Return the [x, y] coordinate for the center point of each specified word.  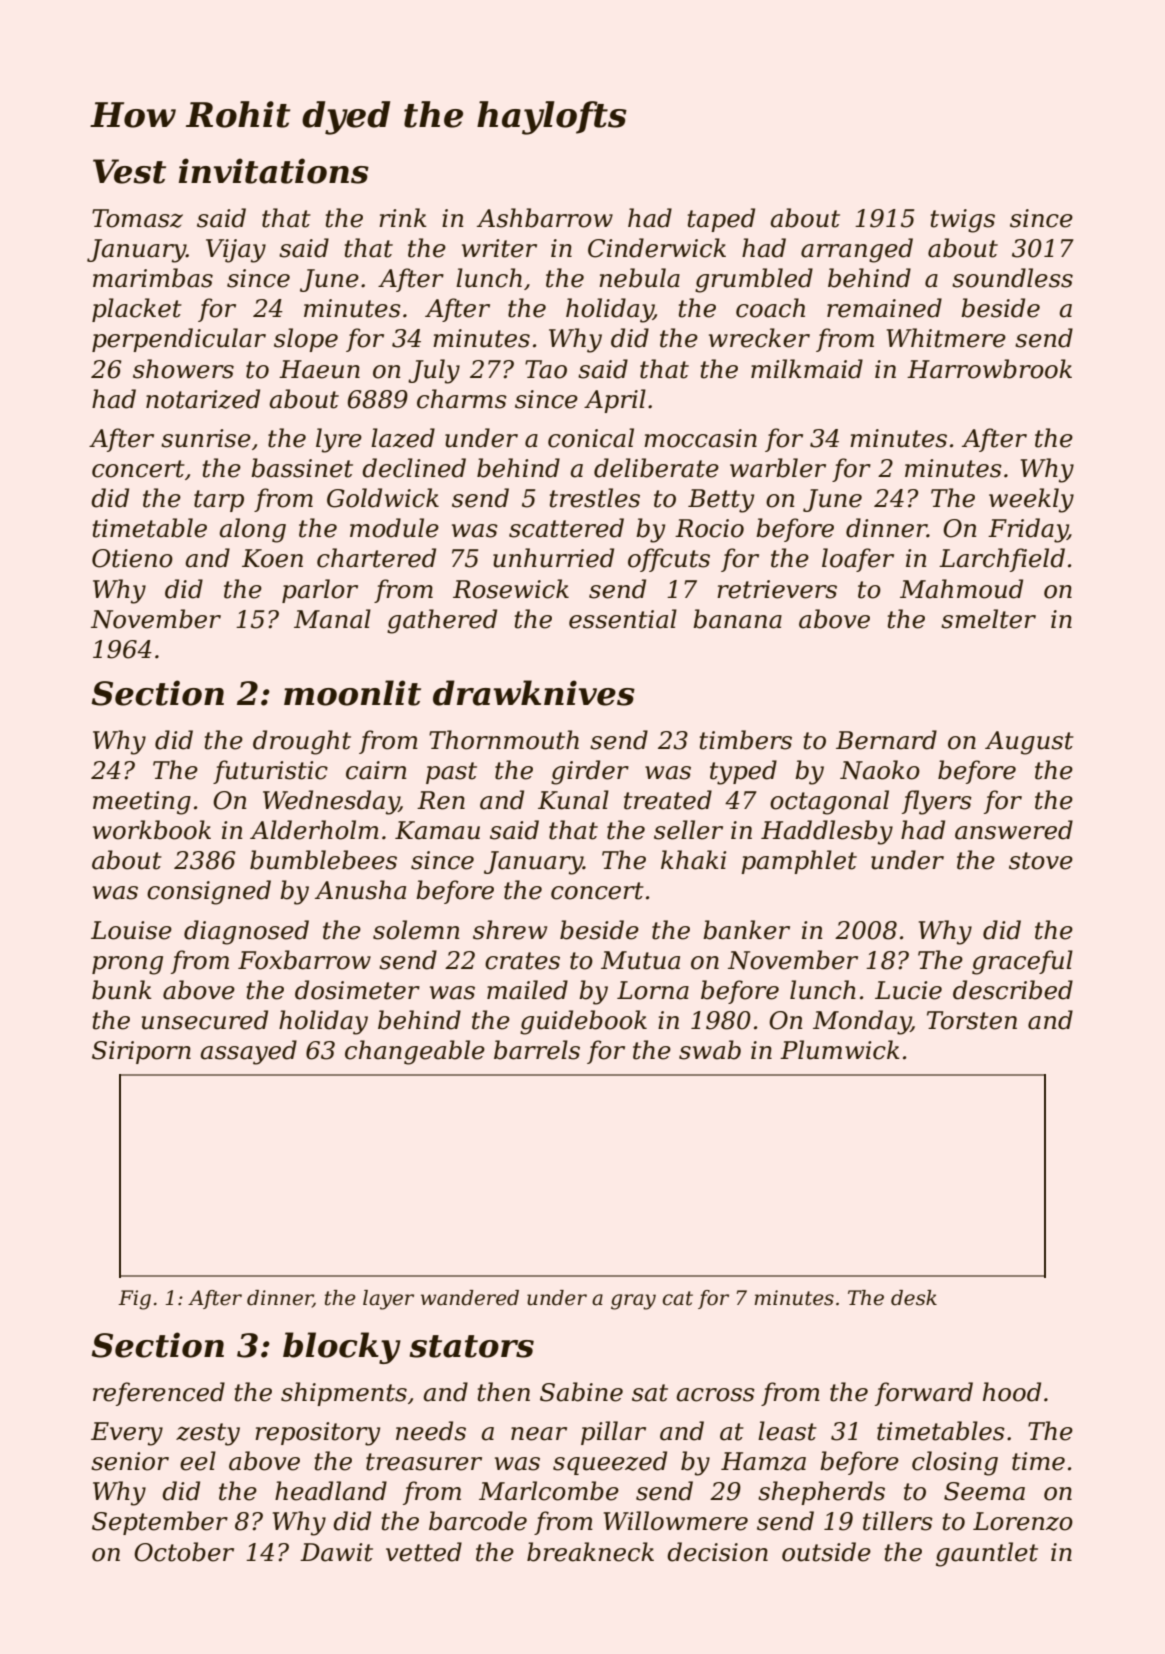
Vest [129, 171]
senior [130, 1461]
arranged [857, 250]
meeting [142, 803]
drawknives [534, 693]
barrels [537, 1050]
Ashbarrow [545, 218]
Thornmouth [504, 740]
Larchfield [1002, 560]
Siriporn [141, 1052]
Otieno [132, 558]
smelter [988, 619]
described [1013, 990]
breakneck [590, 1552]
